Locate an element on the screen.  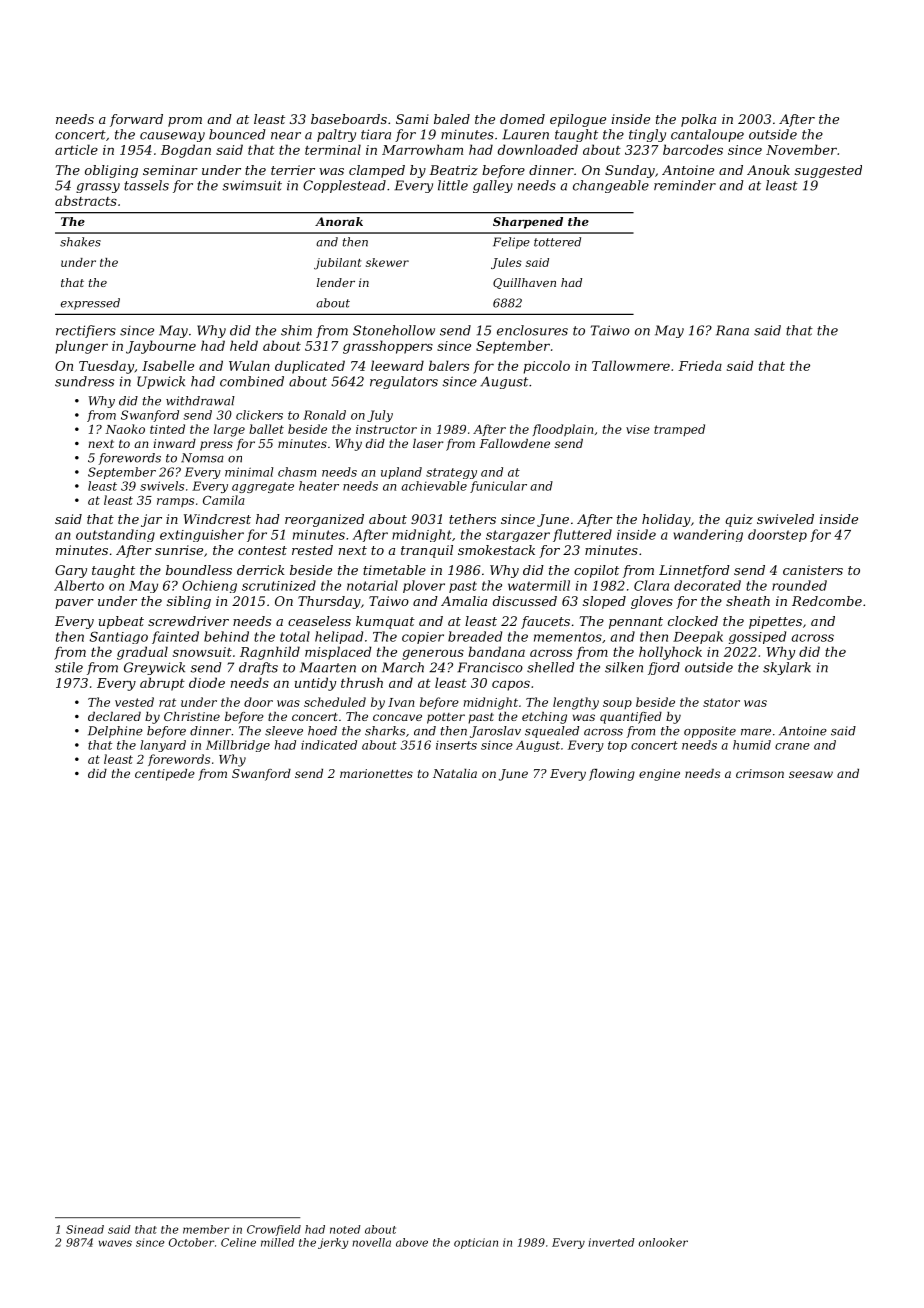
outstanding is located at coordinates (115, 535).
